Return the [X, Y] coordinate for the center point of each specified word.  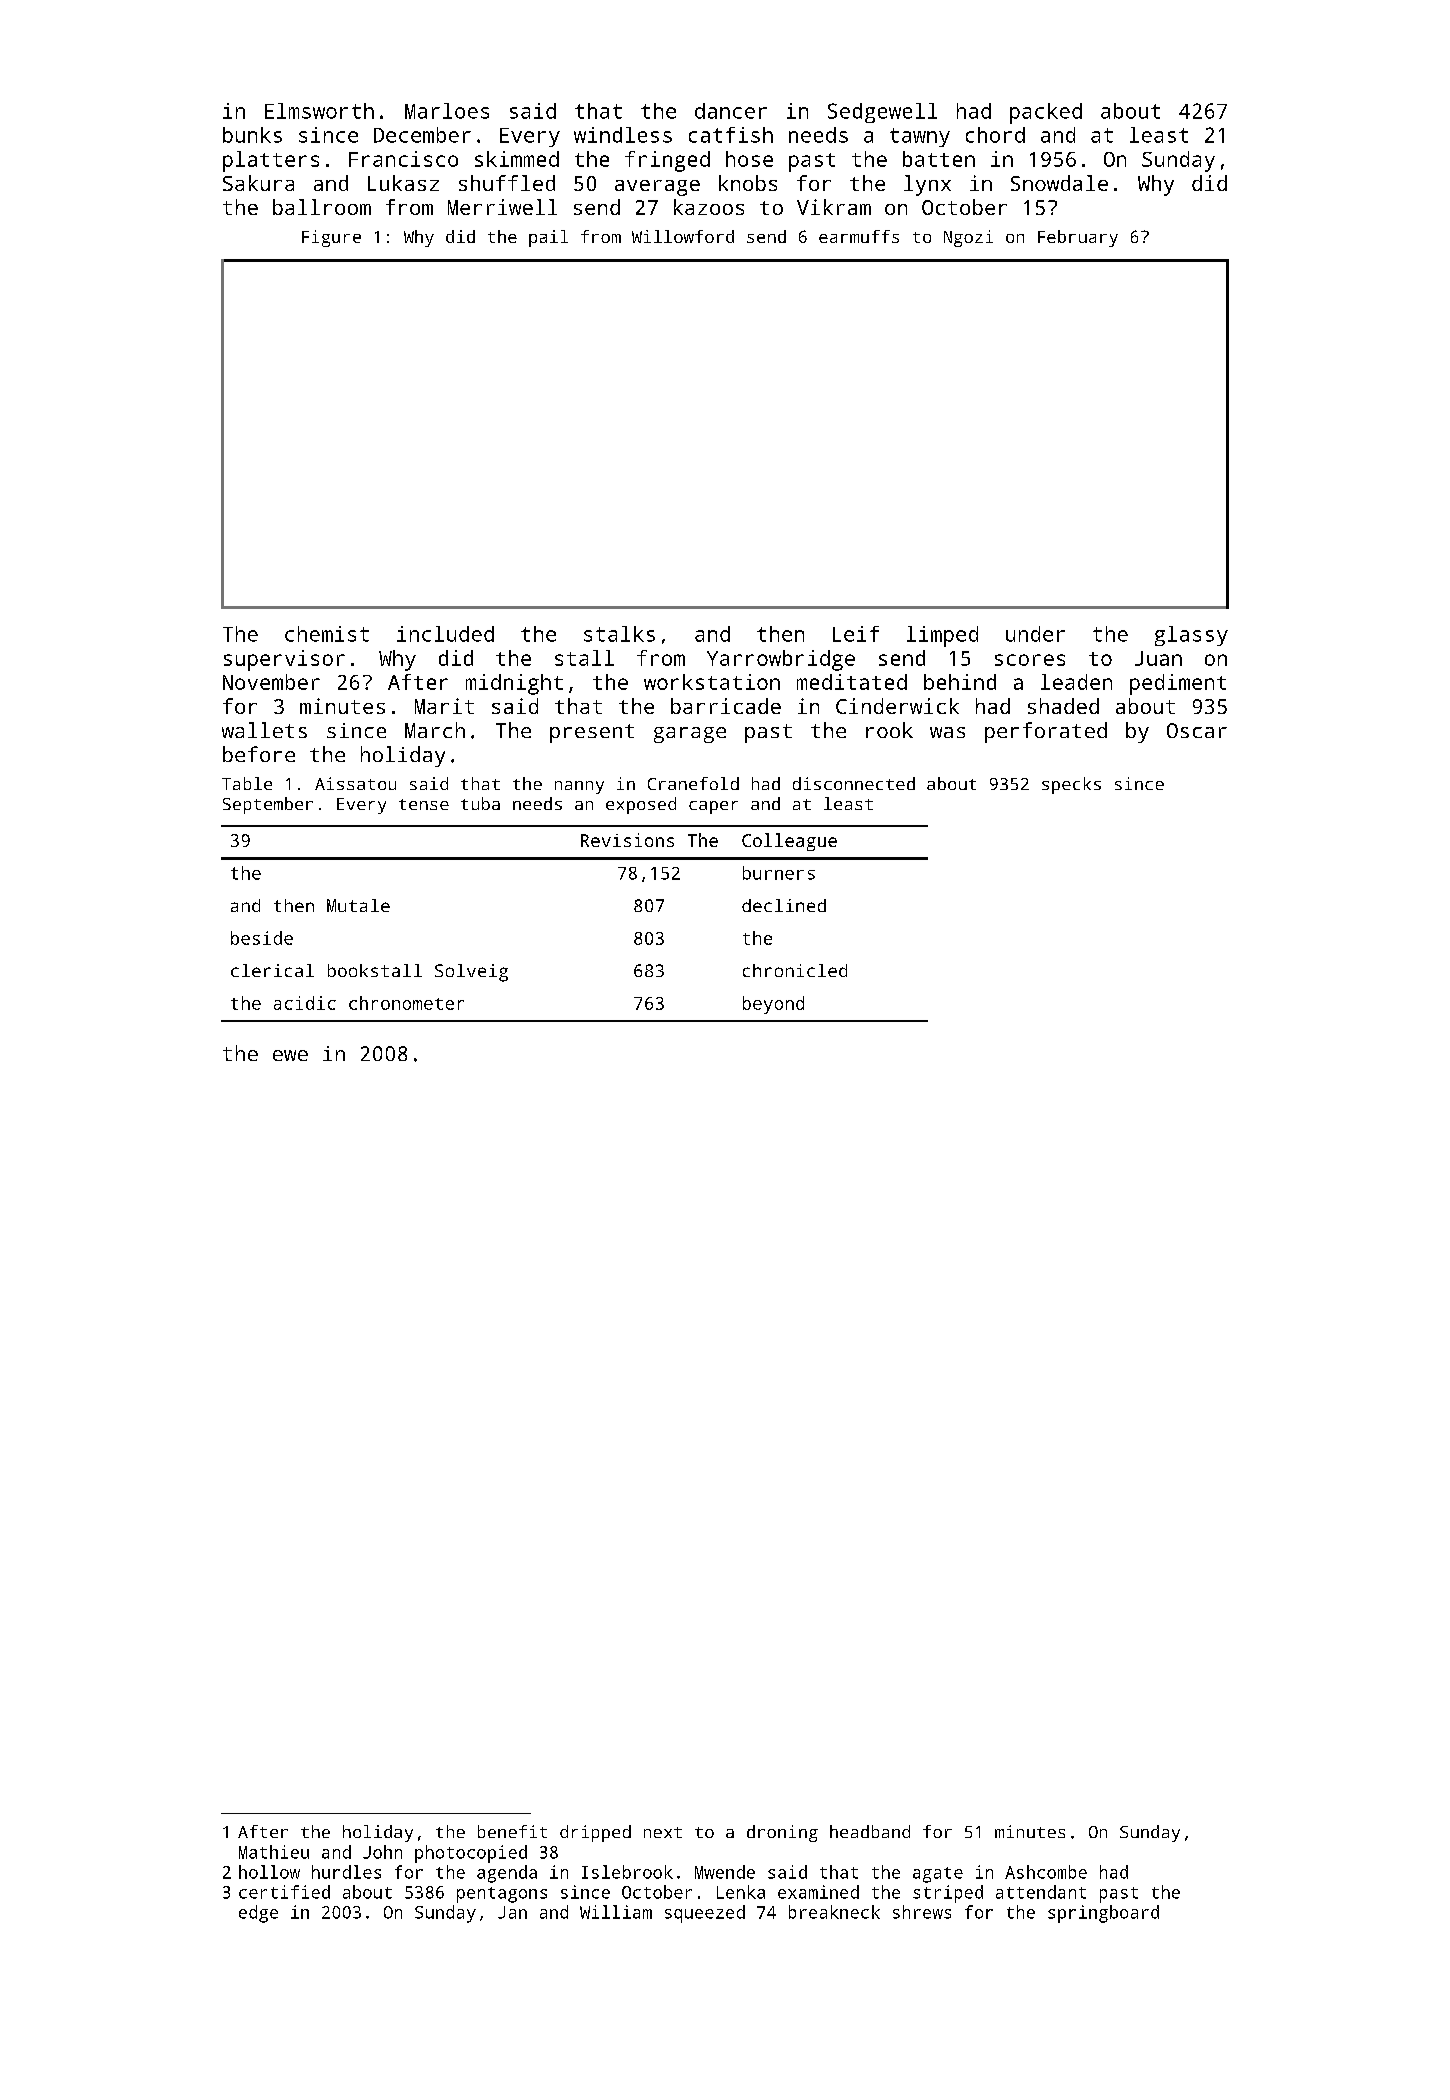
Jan [512, 1912]
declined [784, 905]
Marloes [447, 111]
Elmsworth [319, 111]
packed [1046, 113]
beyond [773, 1005]
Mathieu [274, 1852]
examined [818, 1892]
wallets [264, 730]
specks [1071, 785]
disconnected [854, 783]
